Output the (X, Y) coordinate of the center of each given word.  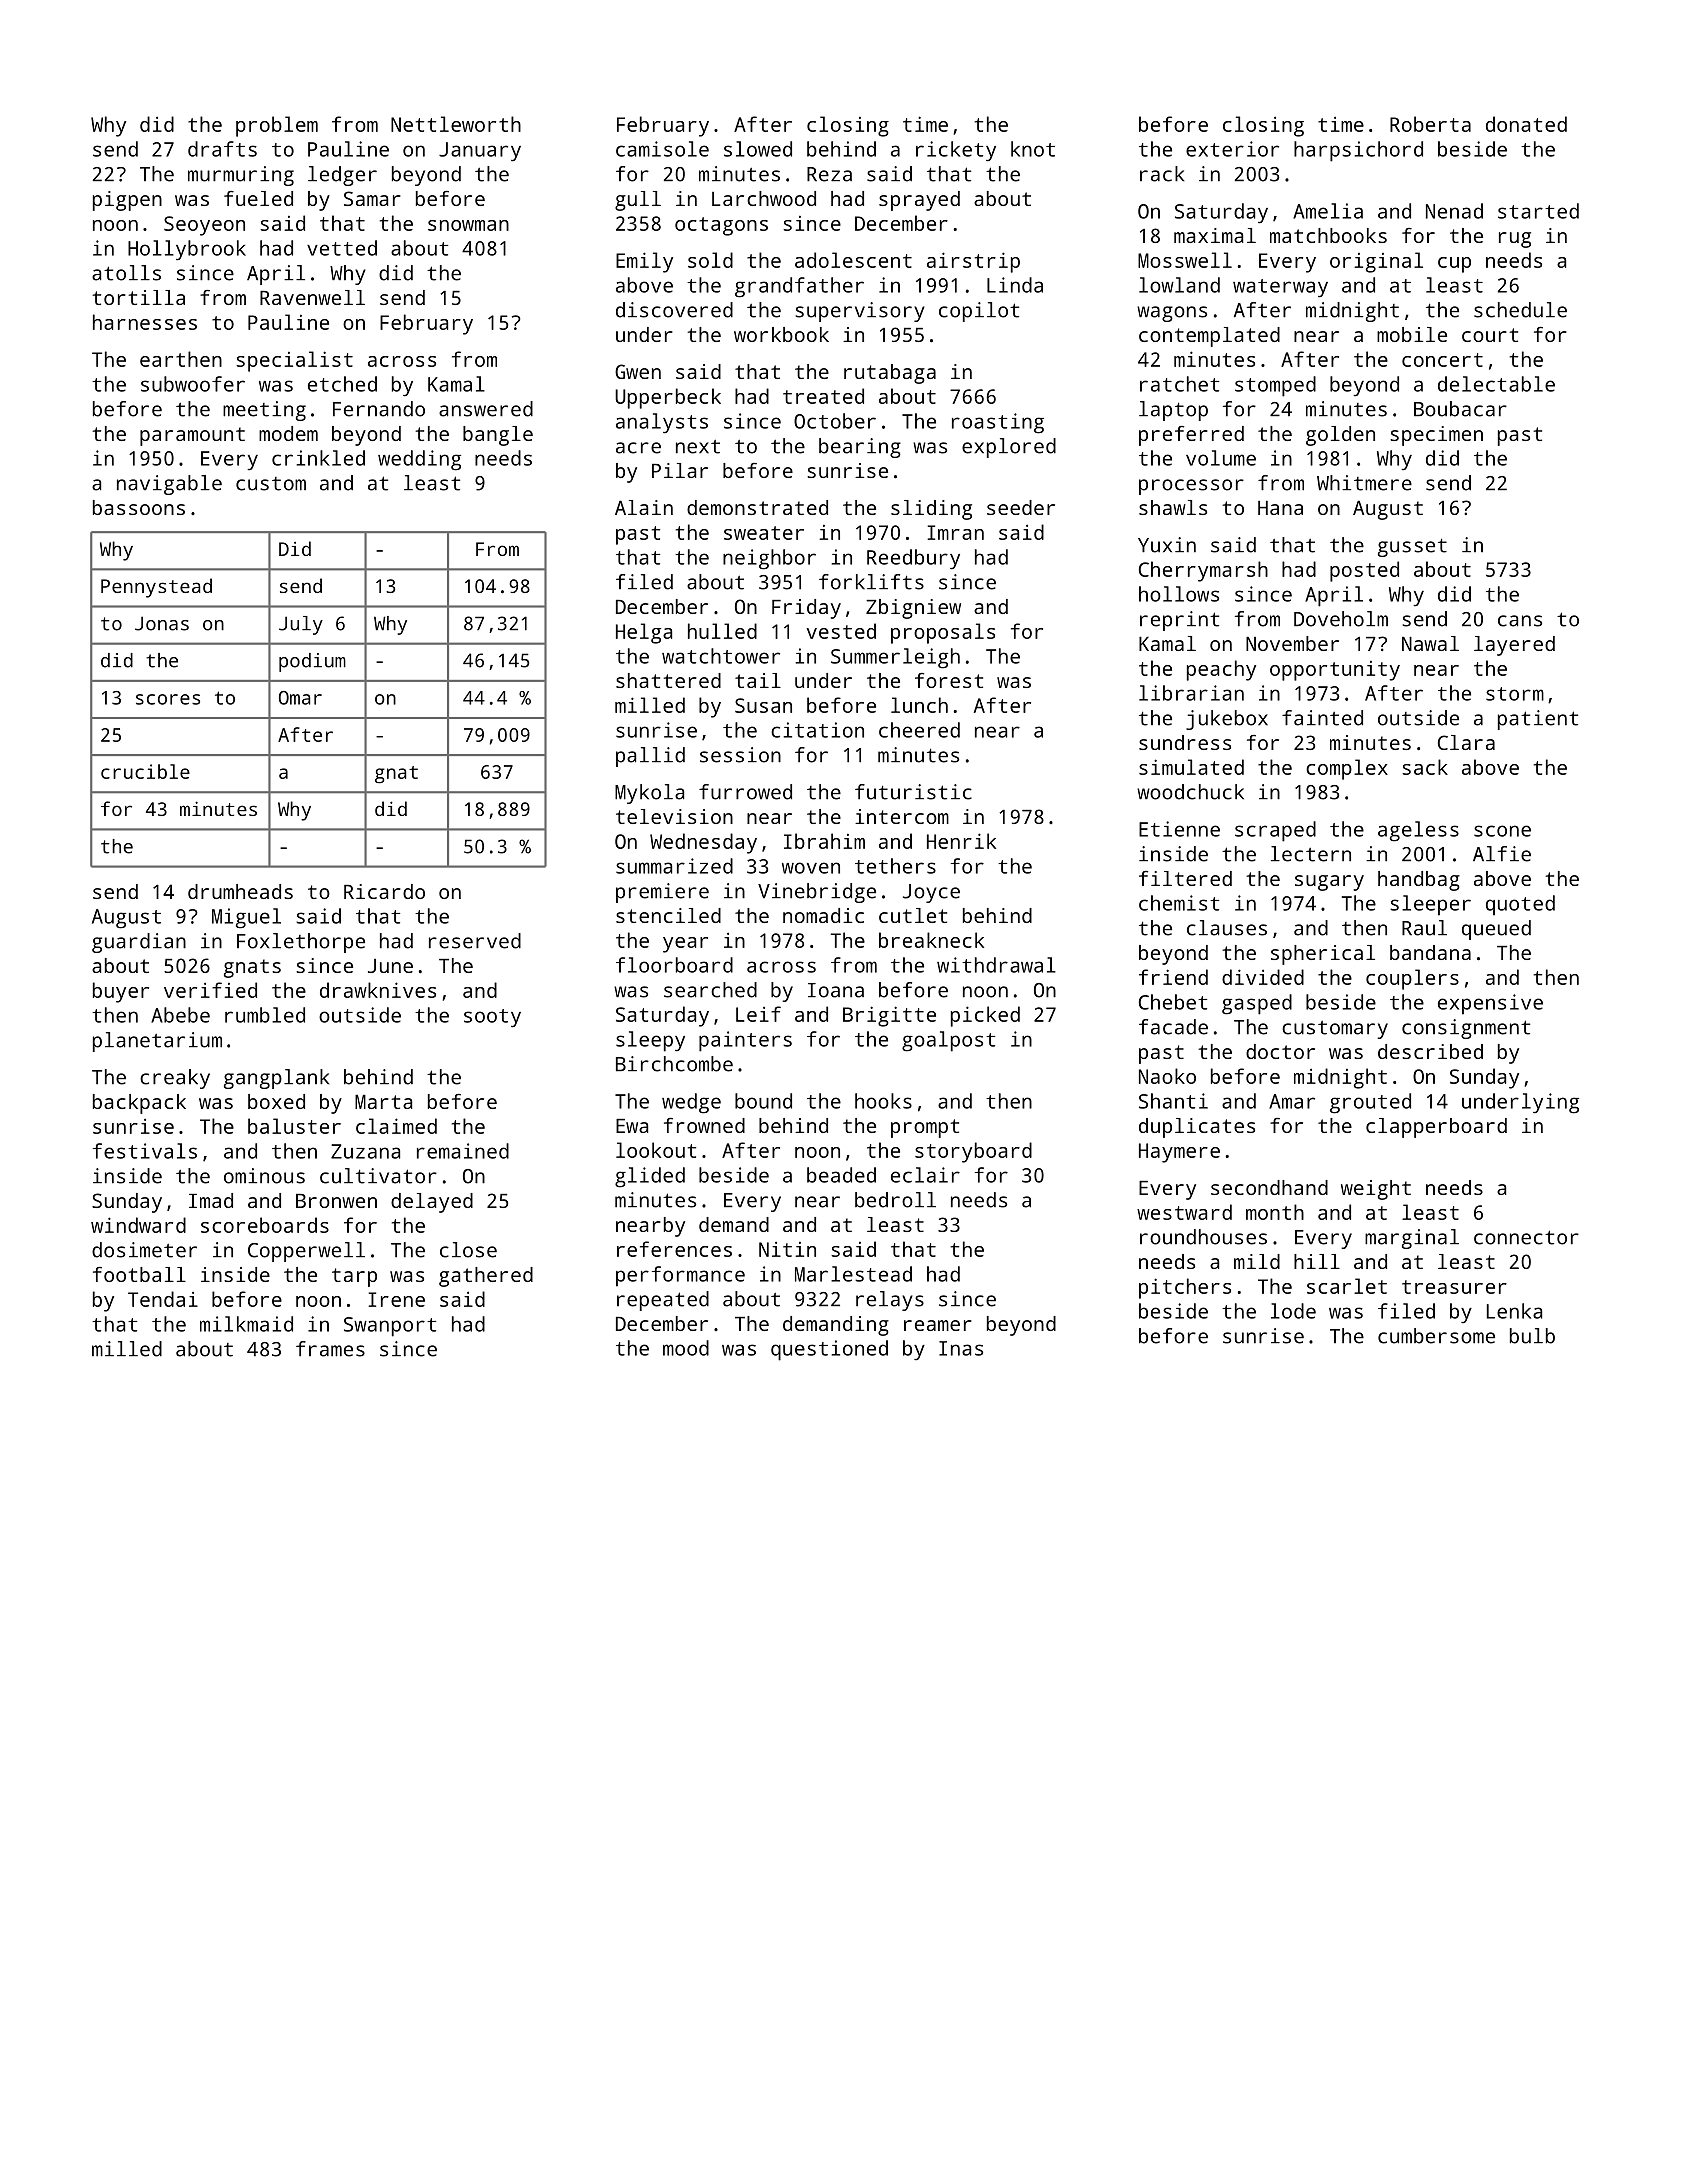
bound (763, 1101)
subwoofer (193, 384)
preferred (1191, 436)
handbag (1419, 881)
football (139, 1274)
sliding (931, 510)
